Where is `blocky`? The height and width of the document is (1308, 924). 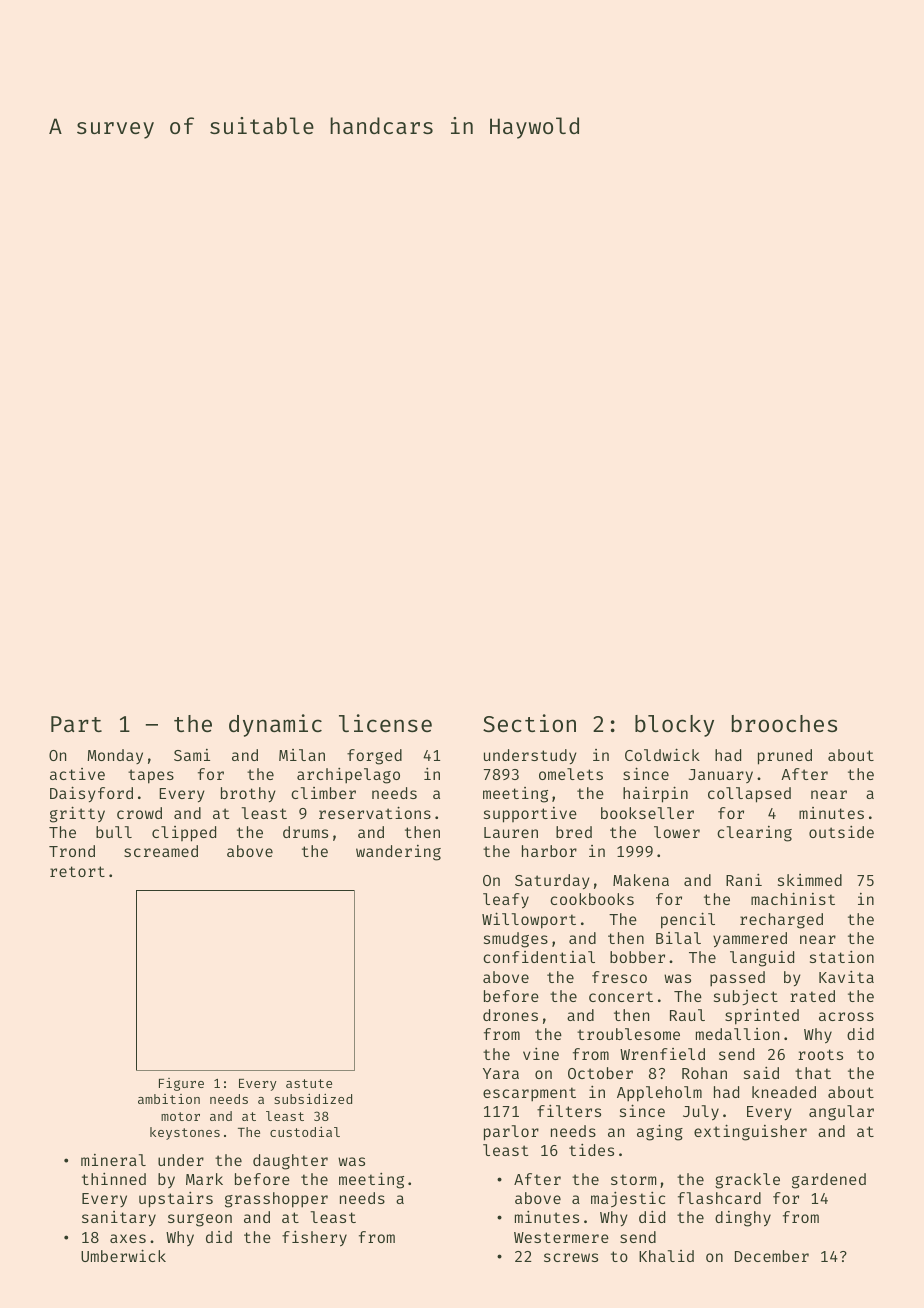
blocky is located at coordinates (674, 726).
